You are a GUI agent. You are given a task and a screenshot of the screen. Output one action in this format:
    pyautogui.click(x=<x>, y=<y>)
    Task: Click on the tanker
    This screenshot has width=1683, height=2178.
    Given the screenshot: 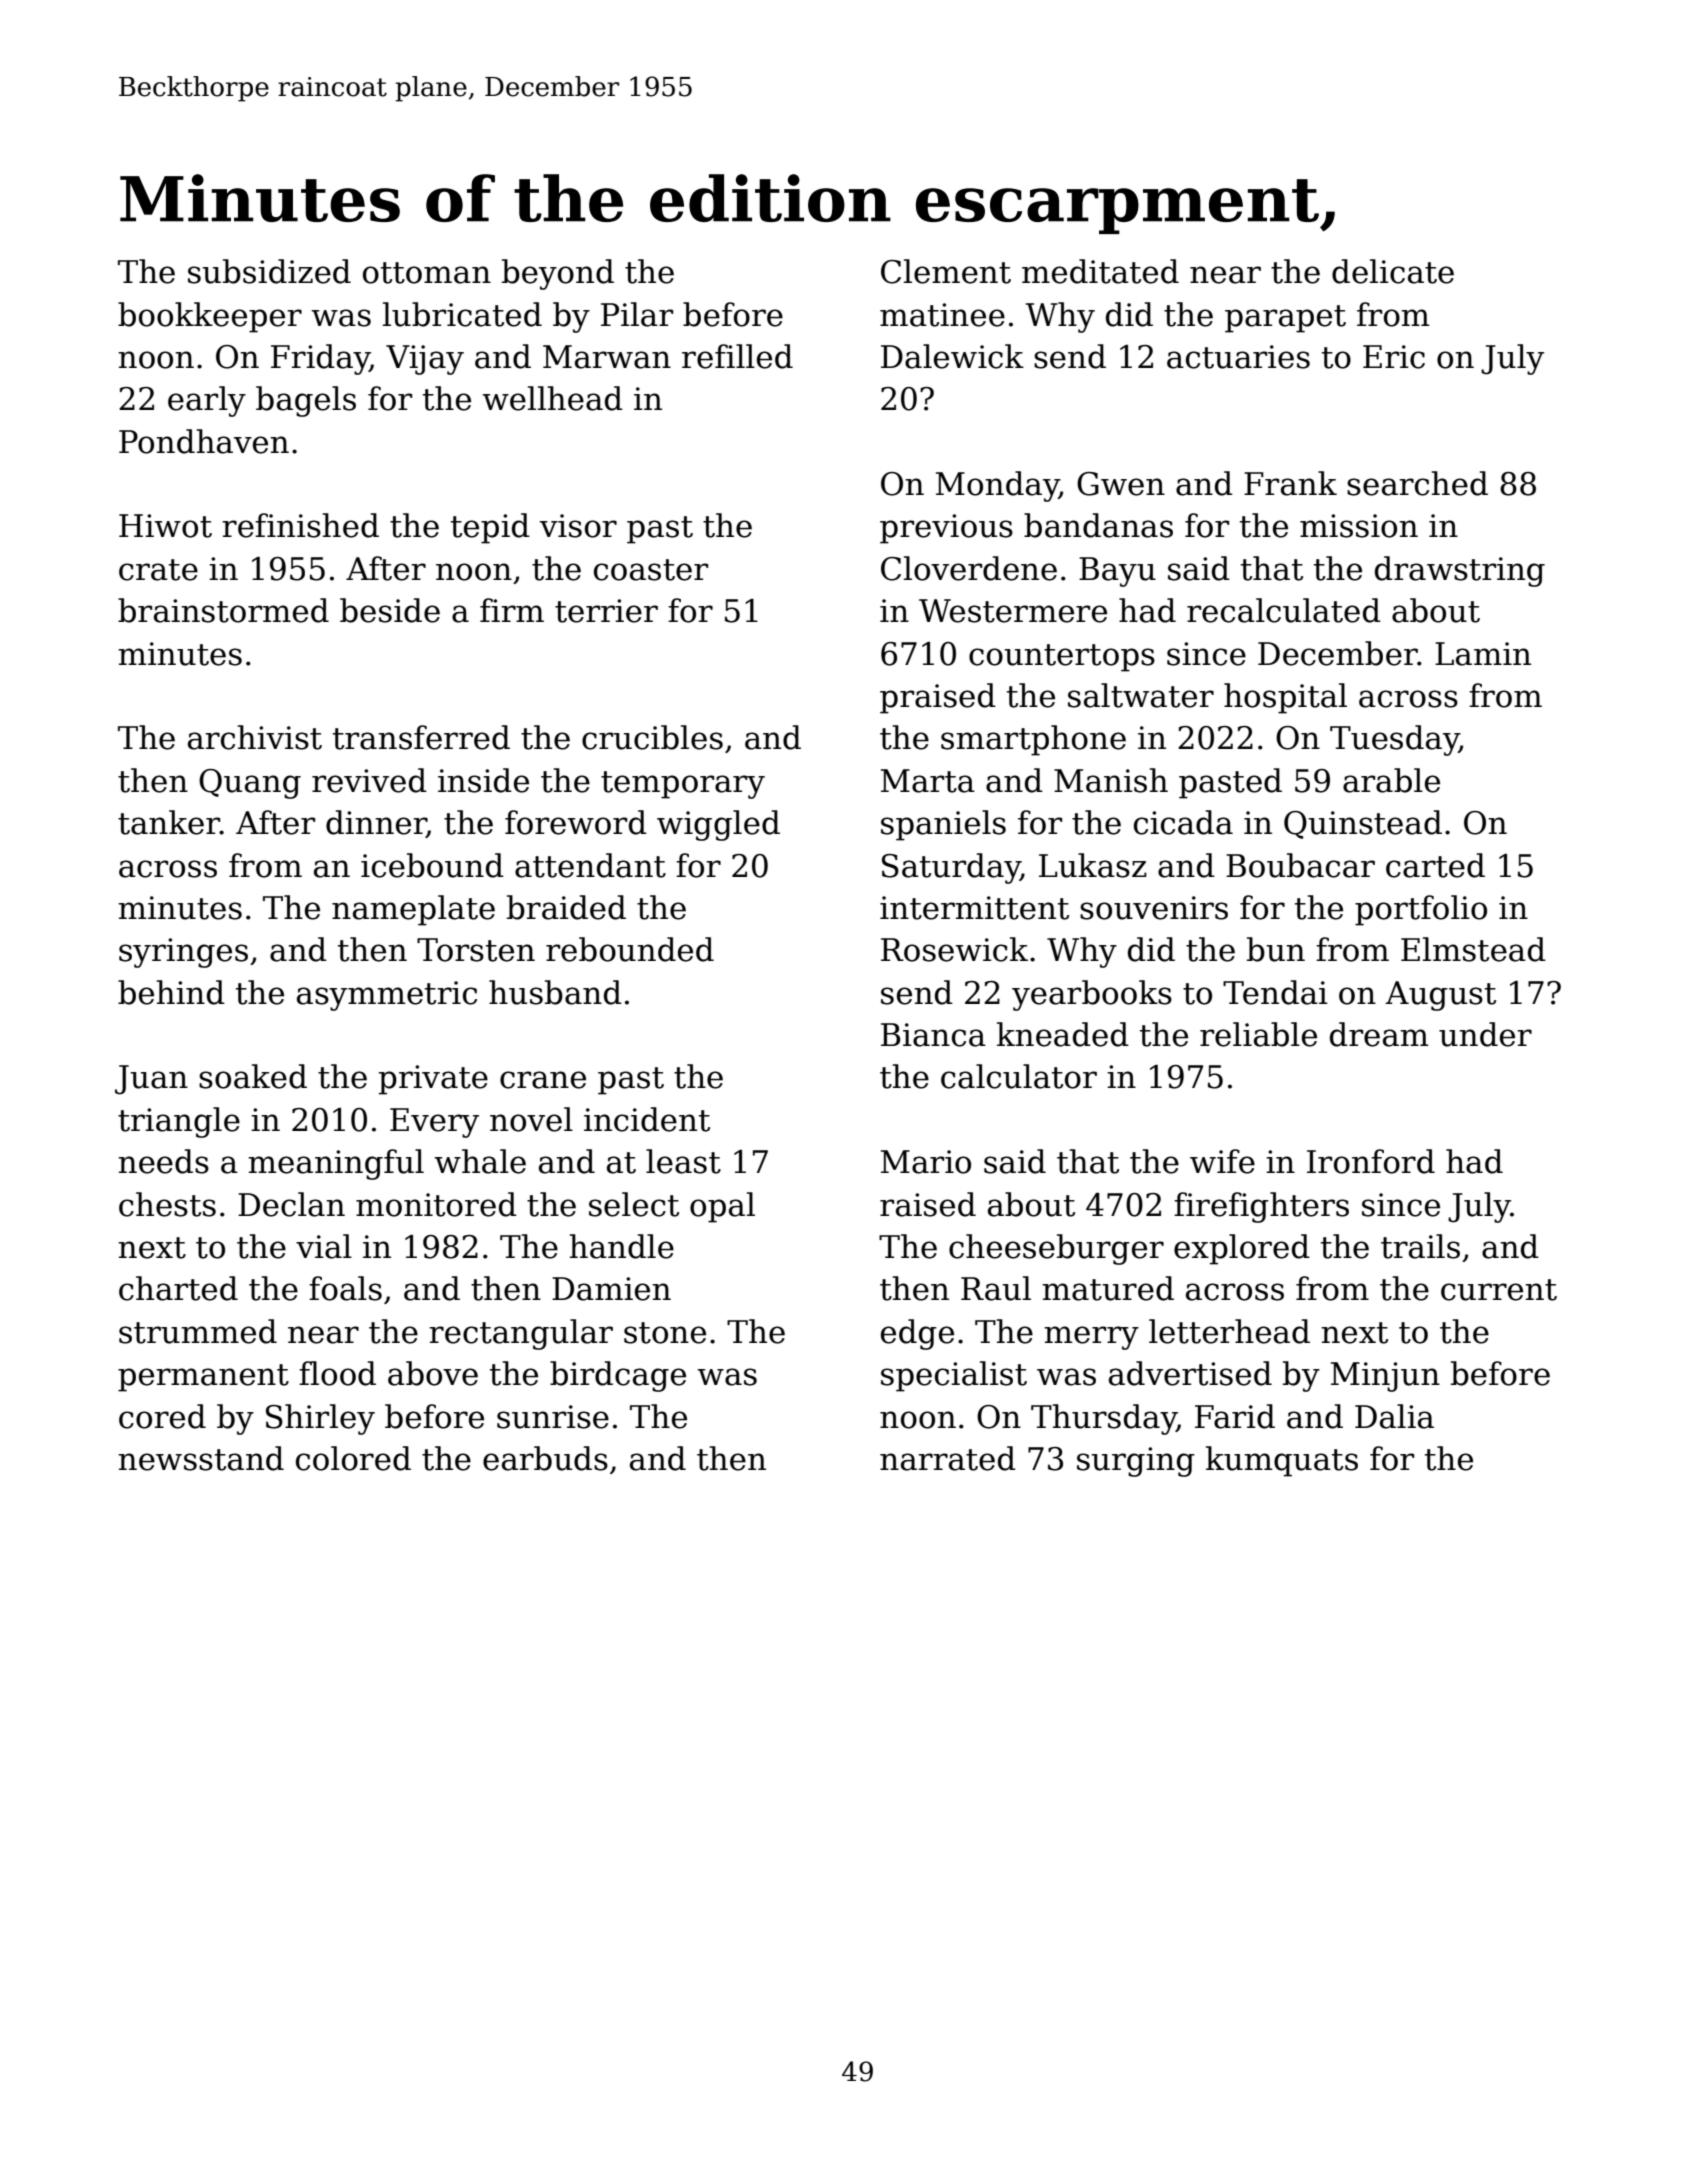 What is the action you would take?
    pyautogui.click(x=169, y=822)
